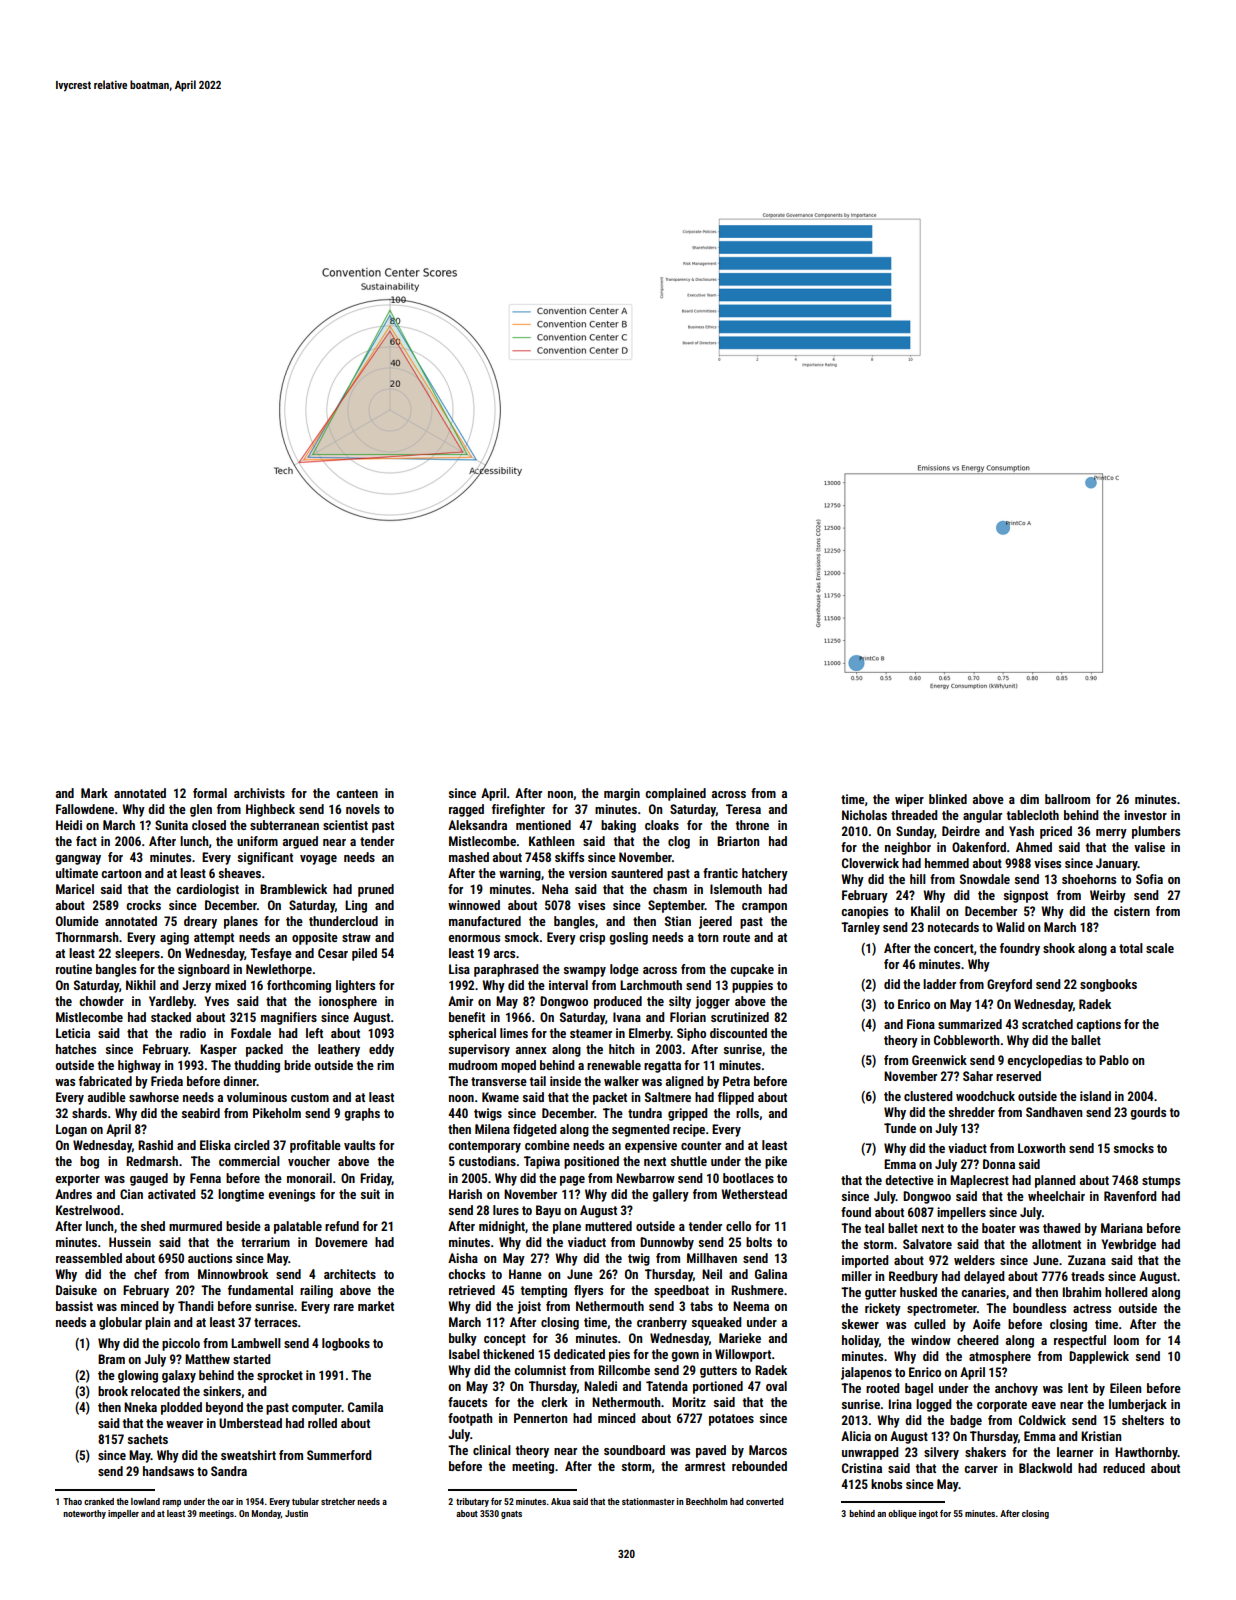  What do you see at coordinates (983, 1292) in the page?
I see `canaries` at bounding box center [983, 1292].
